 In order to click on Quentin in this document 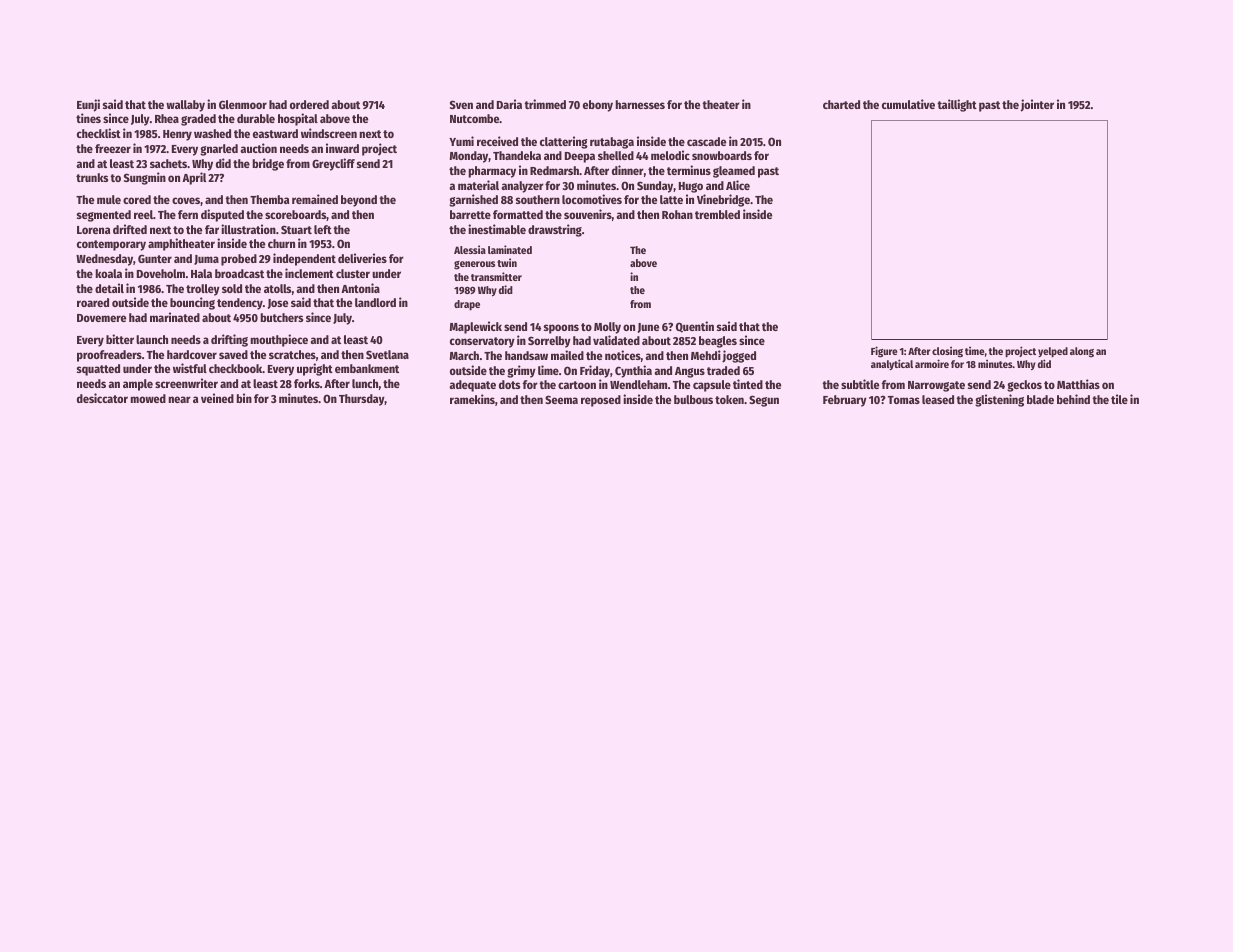, I will do `click(695, 327)`.
